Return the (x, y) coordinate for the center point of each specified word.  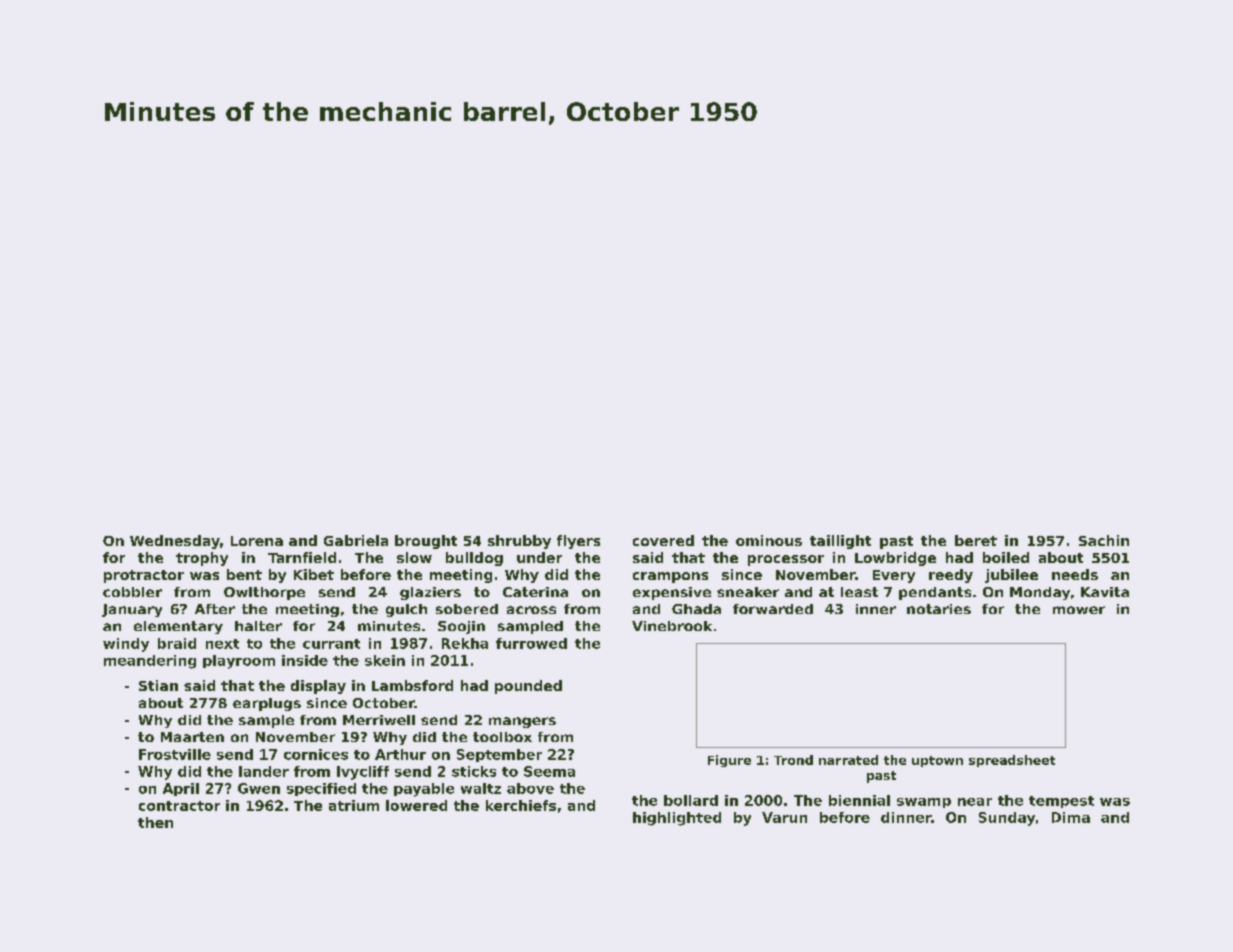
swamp (924, 803)
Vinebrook (672, 626)
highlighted (677, 819)
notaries (939, 609)
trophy (202, 559)
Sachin (1104, 540)
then (155, 822)
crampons (670, 577)
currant (331, 644)
